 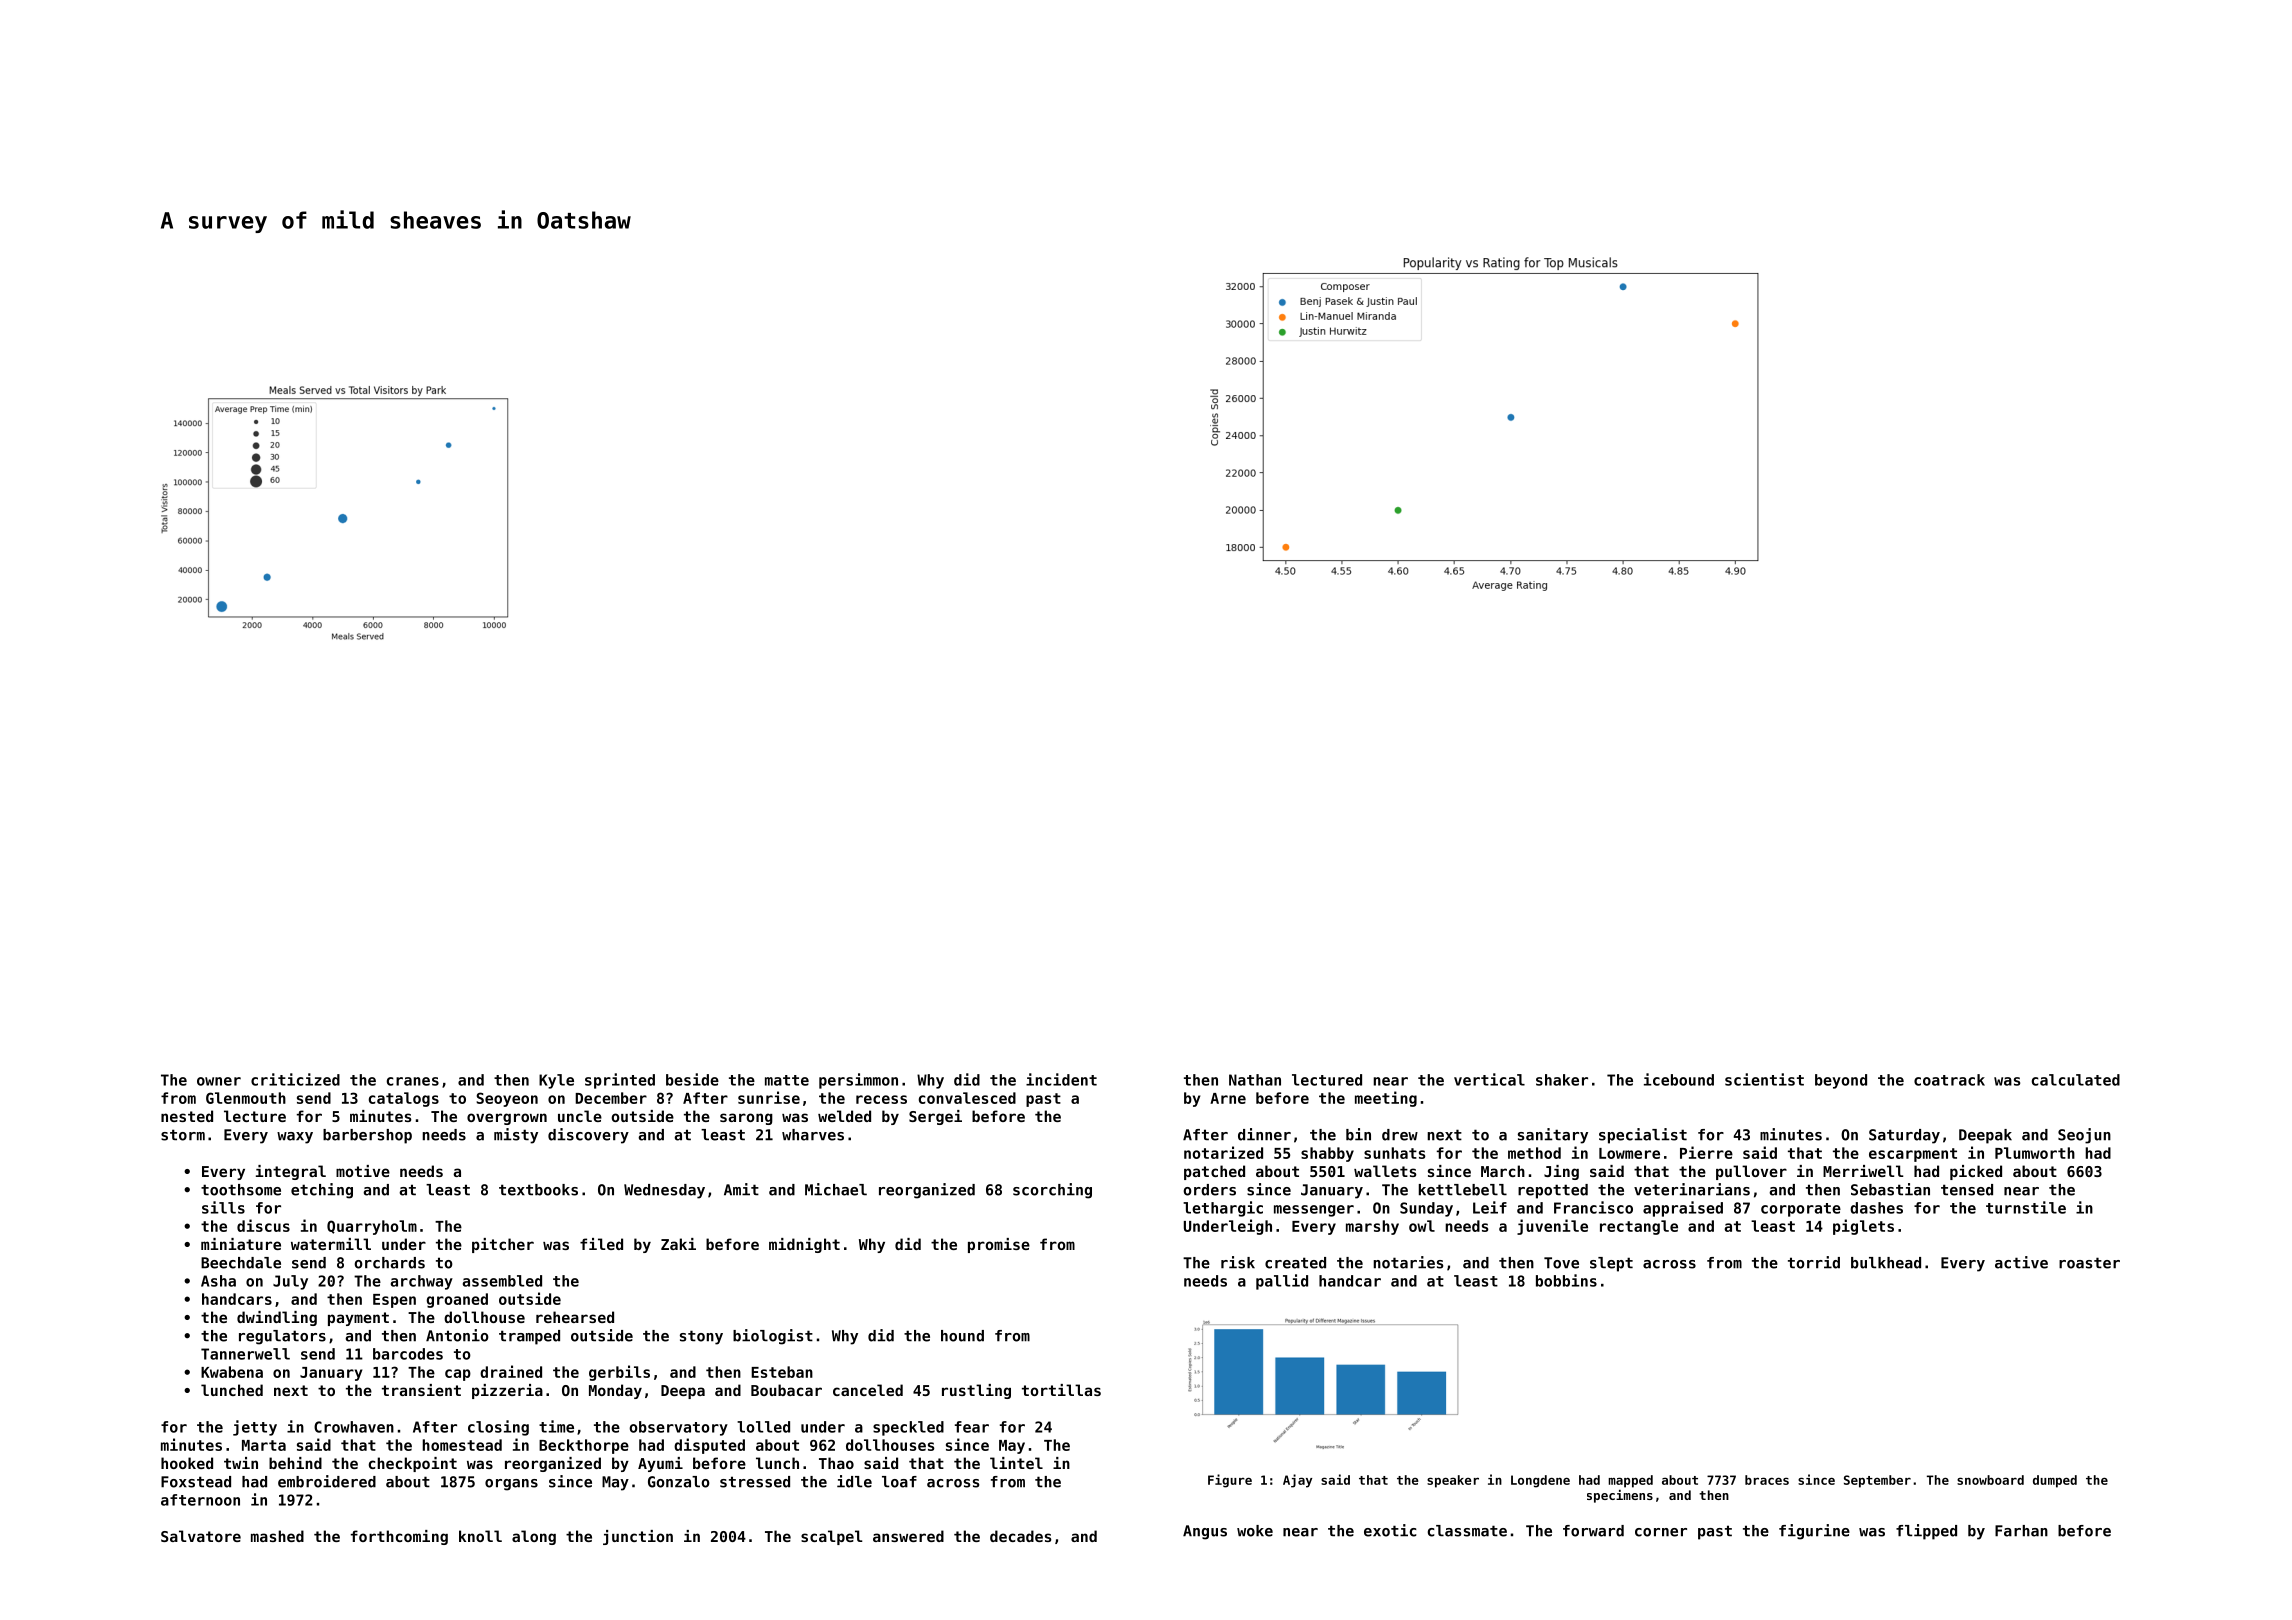 What do you see at coordinates (223, 1207) in the image?
I see `sills` at bounding box center [223, 1207].
